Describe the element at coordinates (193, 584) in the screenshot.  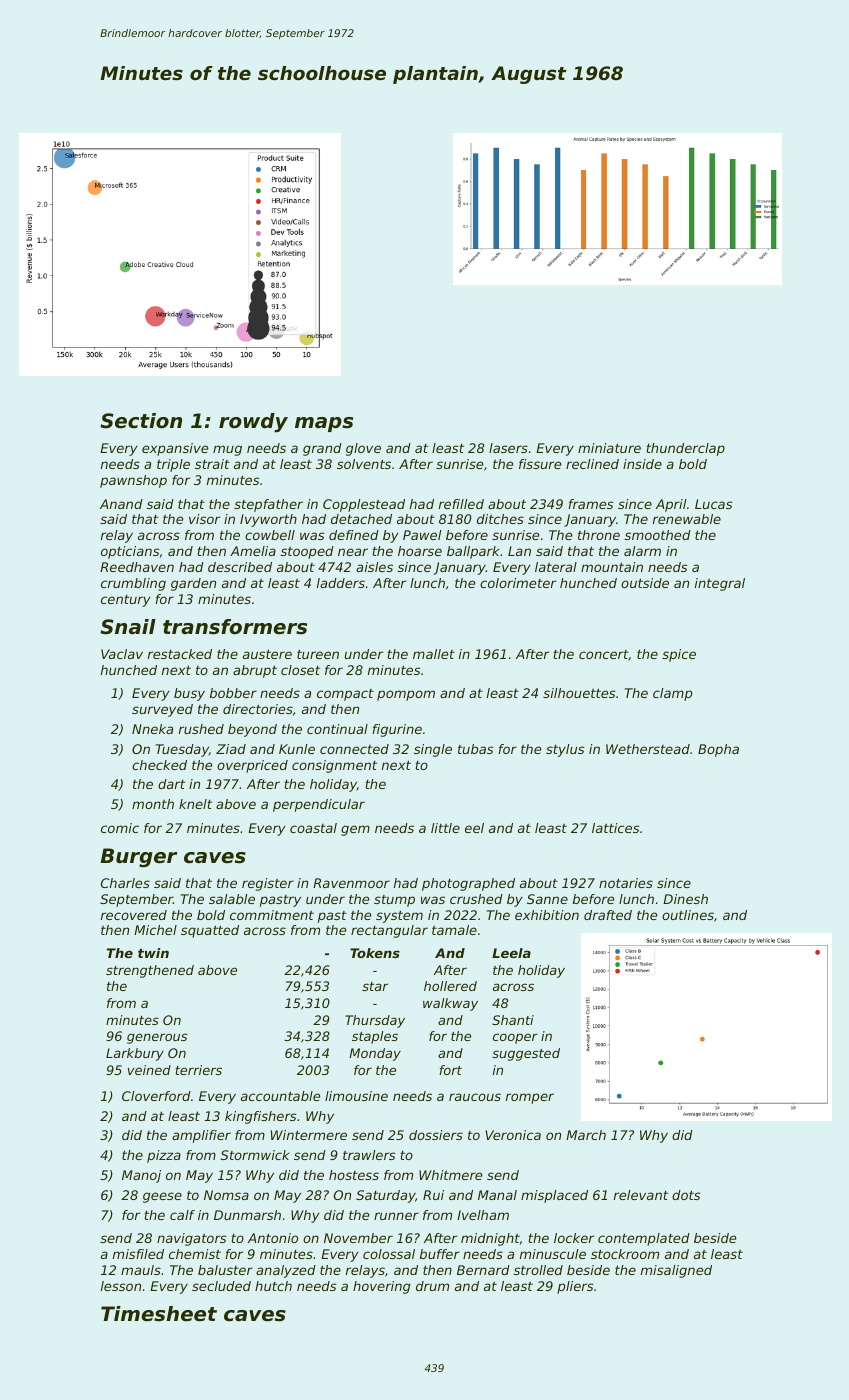
I see `garden` at that location.
